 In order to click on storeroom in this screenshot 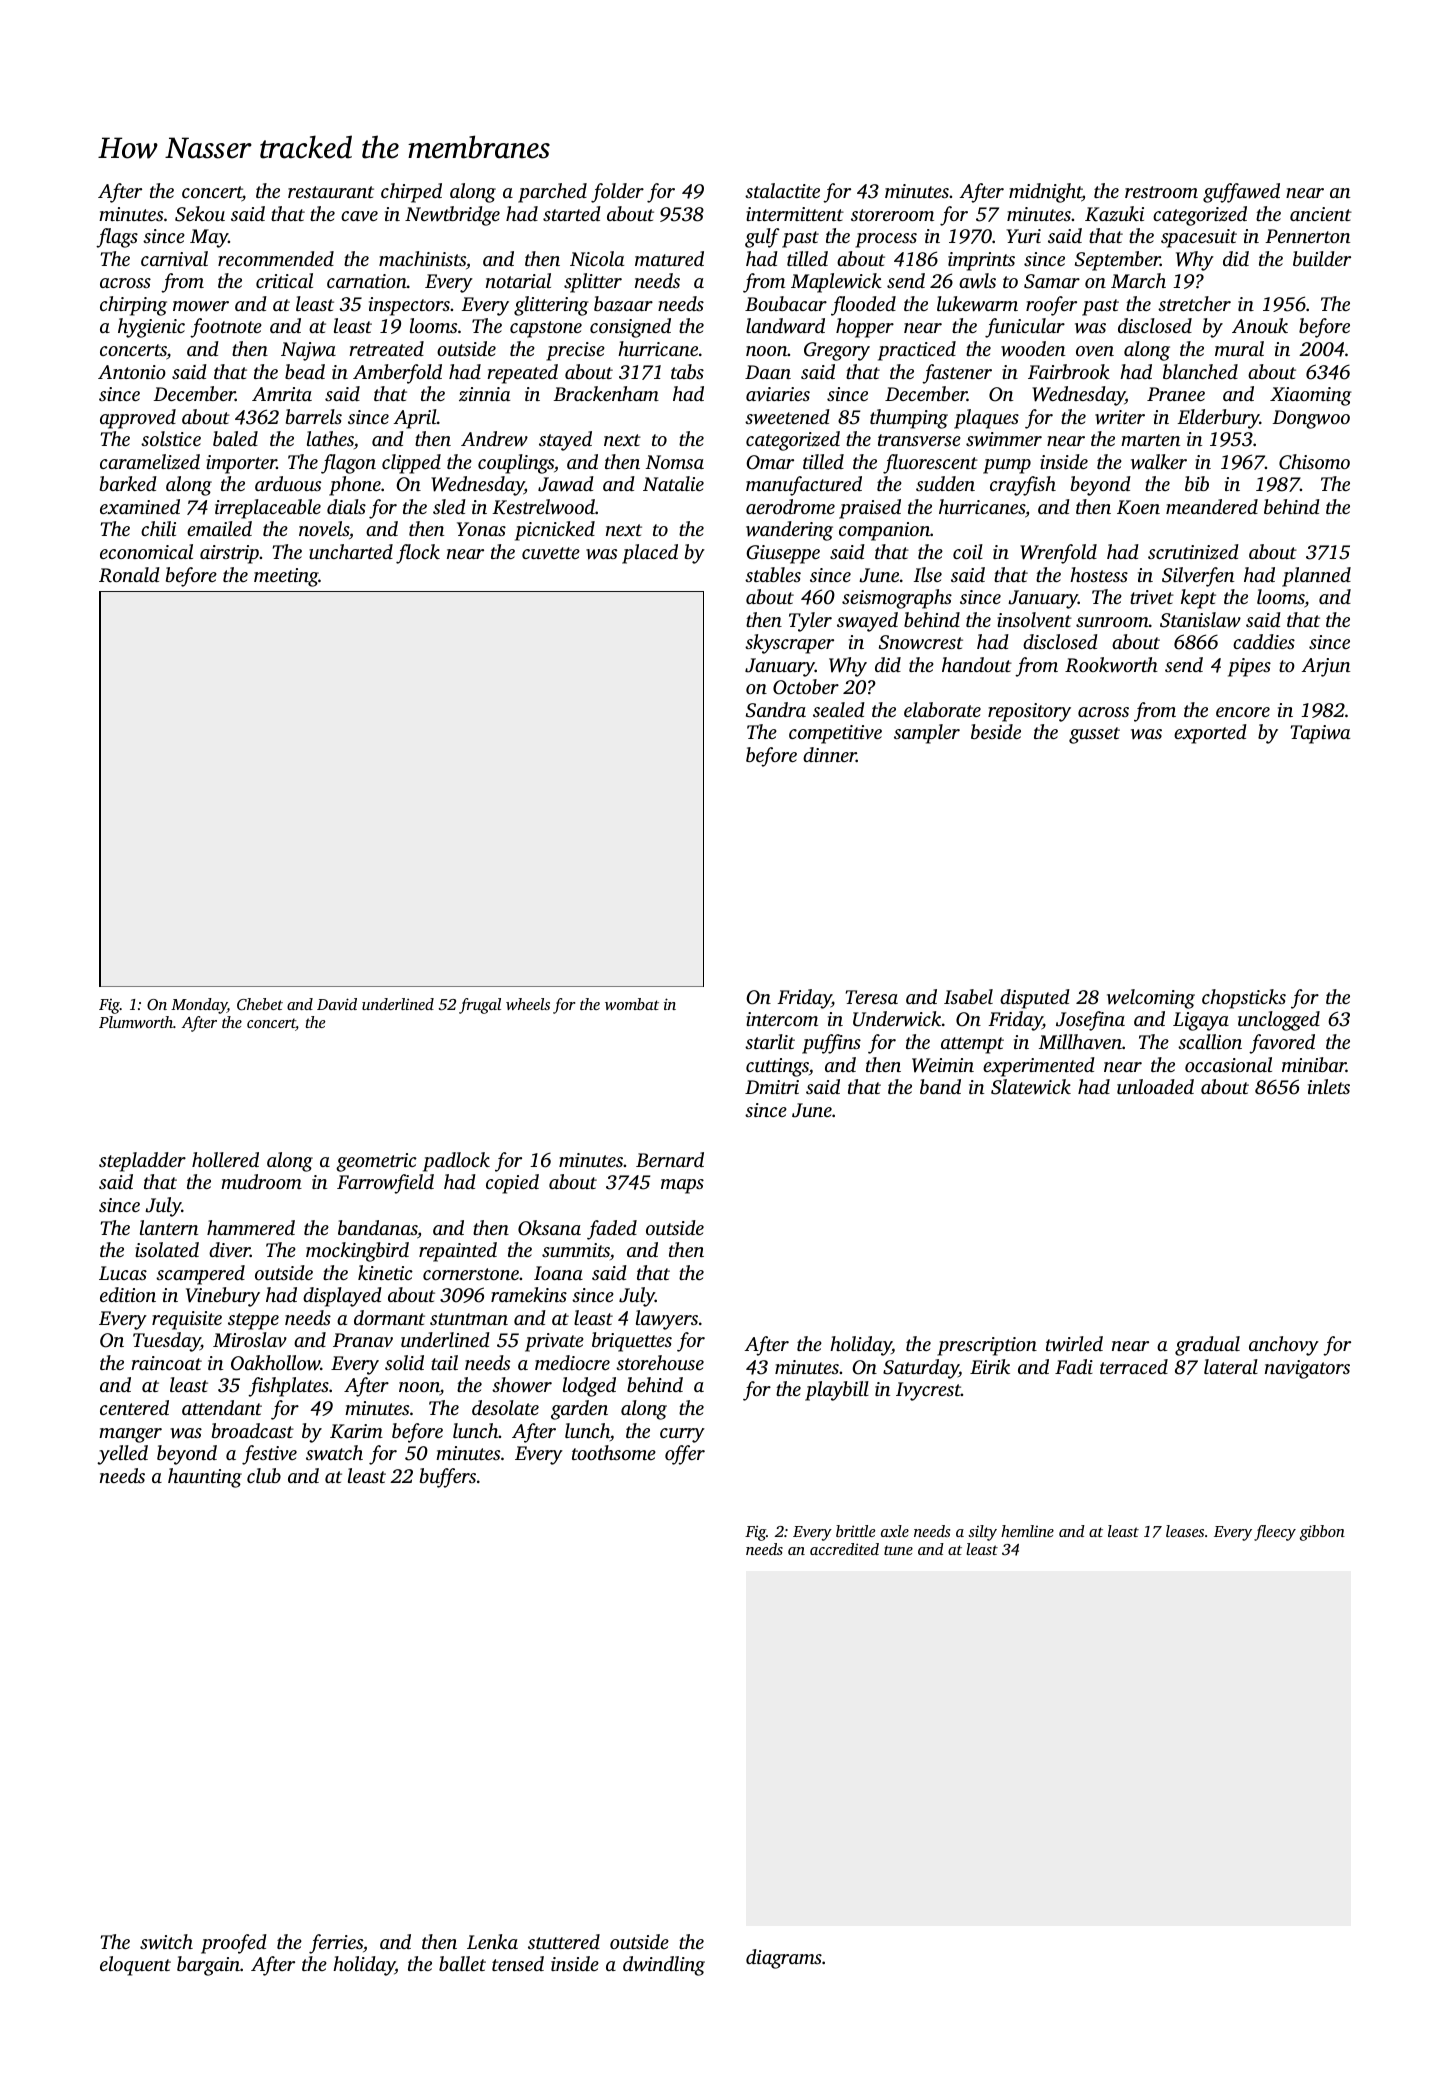, I will do `click(892, 215)`.
